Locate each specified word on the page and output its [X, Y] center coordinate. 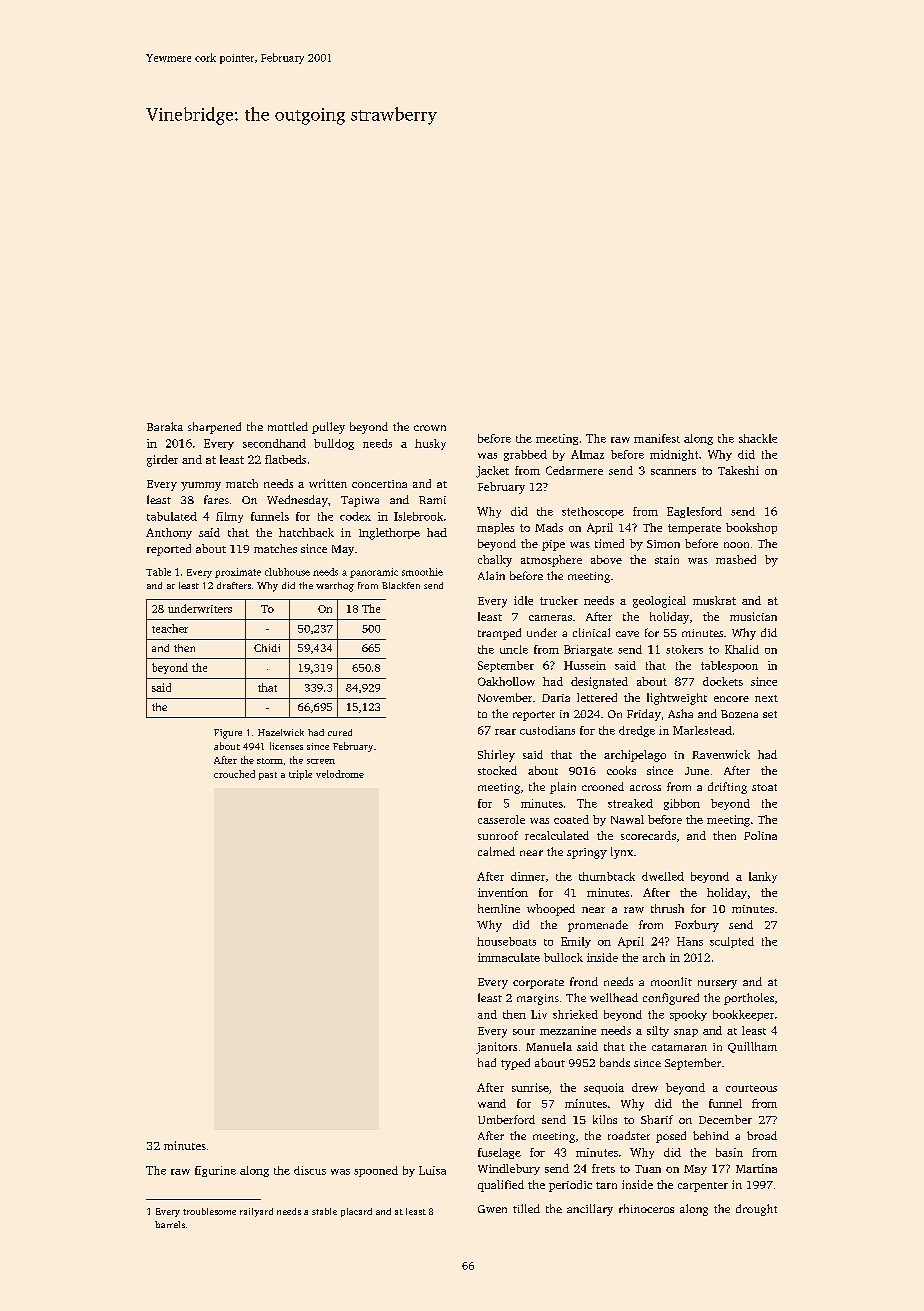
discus [310, 1170]
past [268, 776]
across [645, 788]
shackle [758, 438]
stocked [497, 770]
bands [615, 1062]
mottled [288, 426]
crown [430, 428]
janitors [496, 1048]
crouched [234, 774]
